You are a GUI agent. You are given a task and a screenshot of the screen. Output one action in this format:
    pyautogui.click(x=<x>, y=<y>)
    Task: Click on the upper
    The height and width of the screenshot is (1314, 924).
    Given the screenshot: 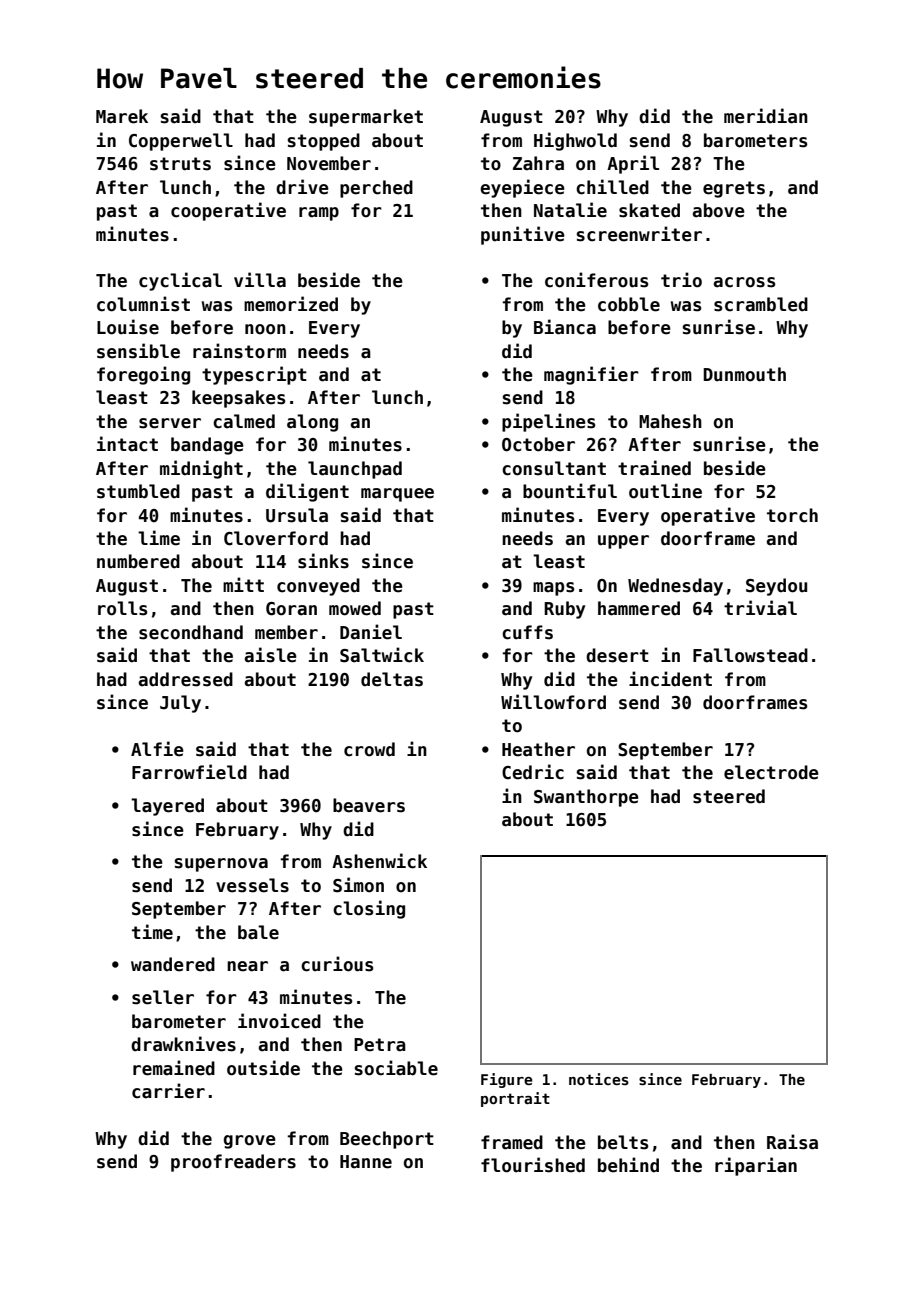 What is the action you would take?
    pyautogui.click(x=623, y=542)
